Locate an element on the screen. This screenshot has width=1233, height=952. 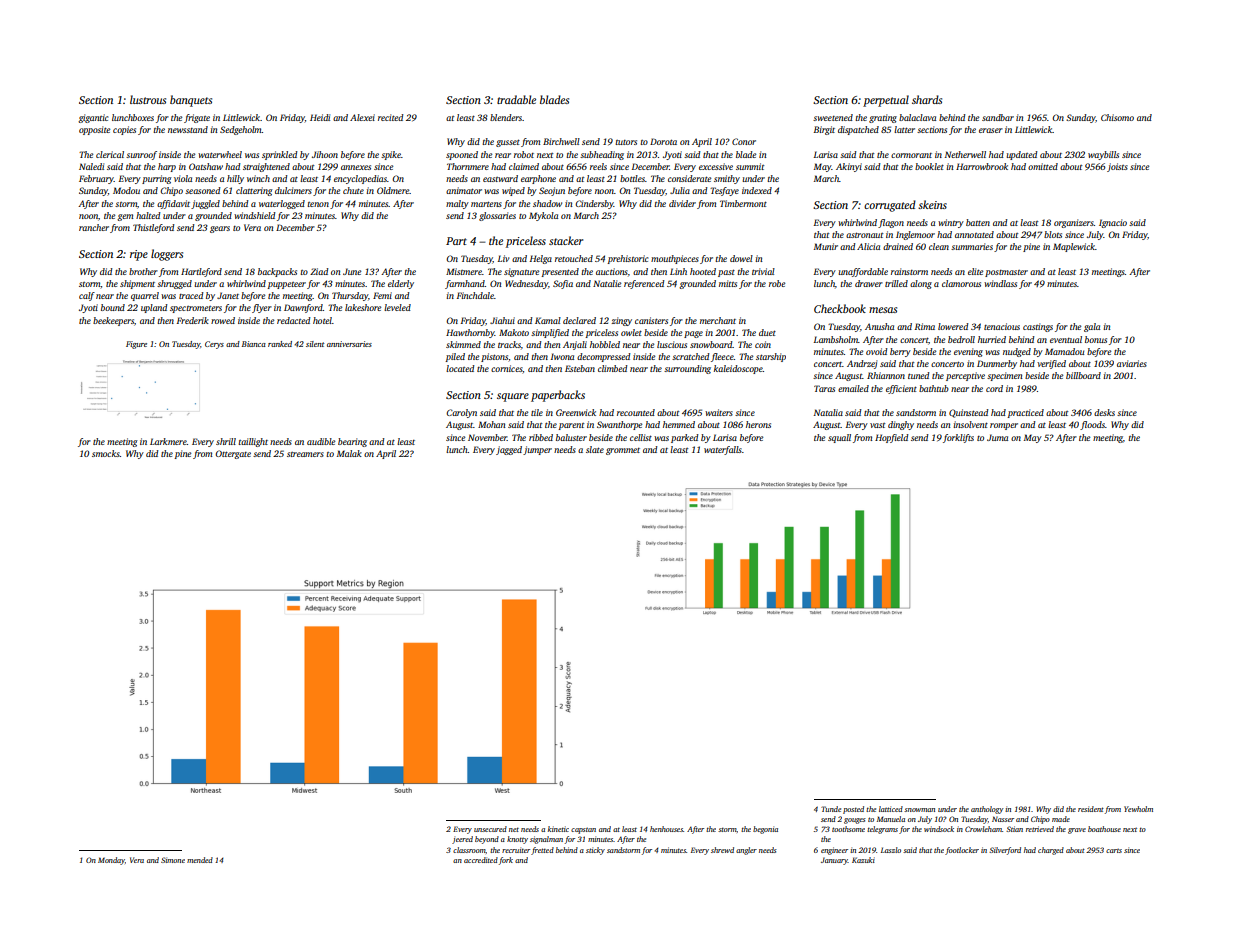
Hopfield is located at coordinates (891, 438).
